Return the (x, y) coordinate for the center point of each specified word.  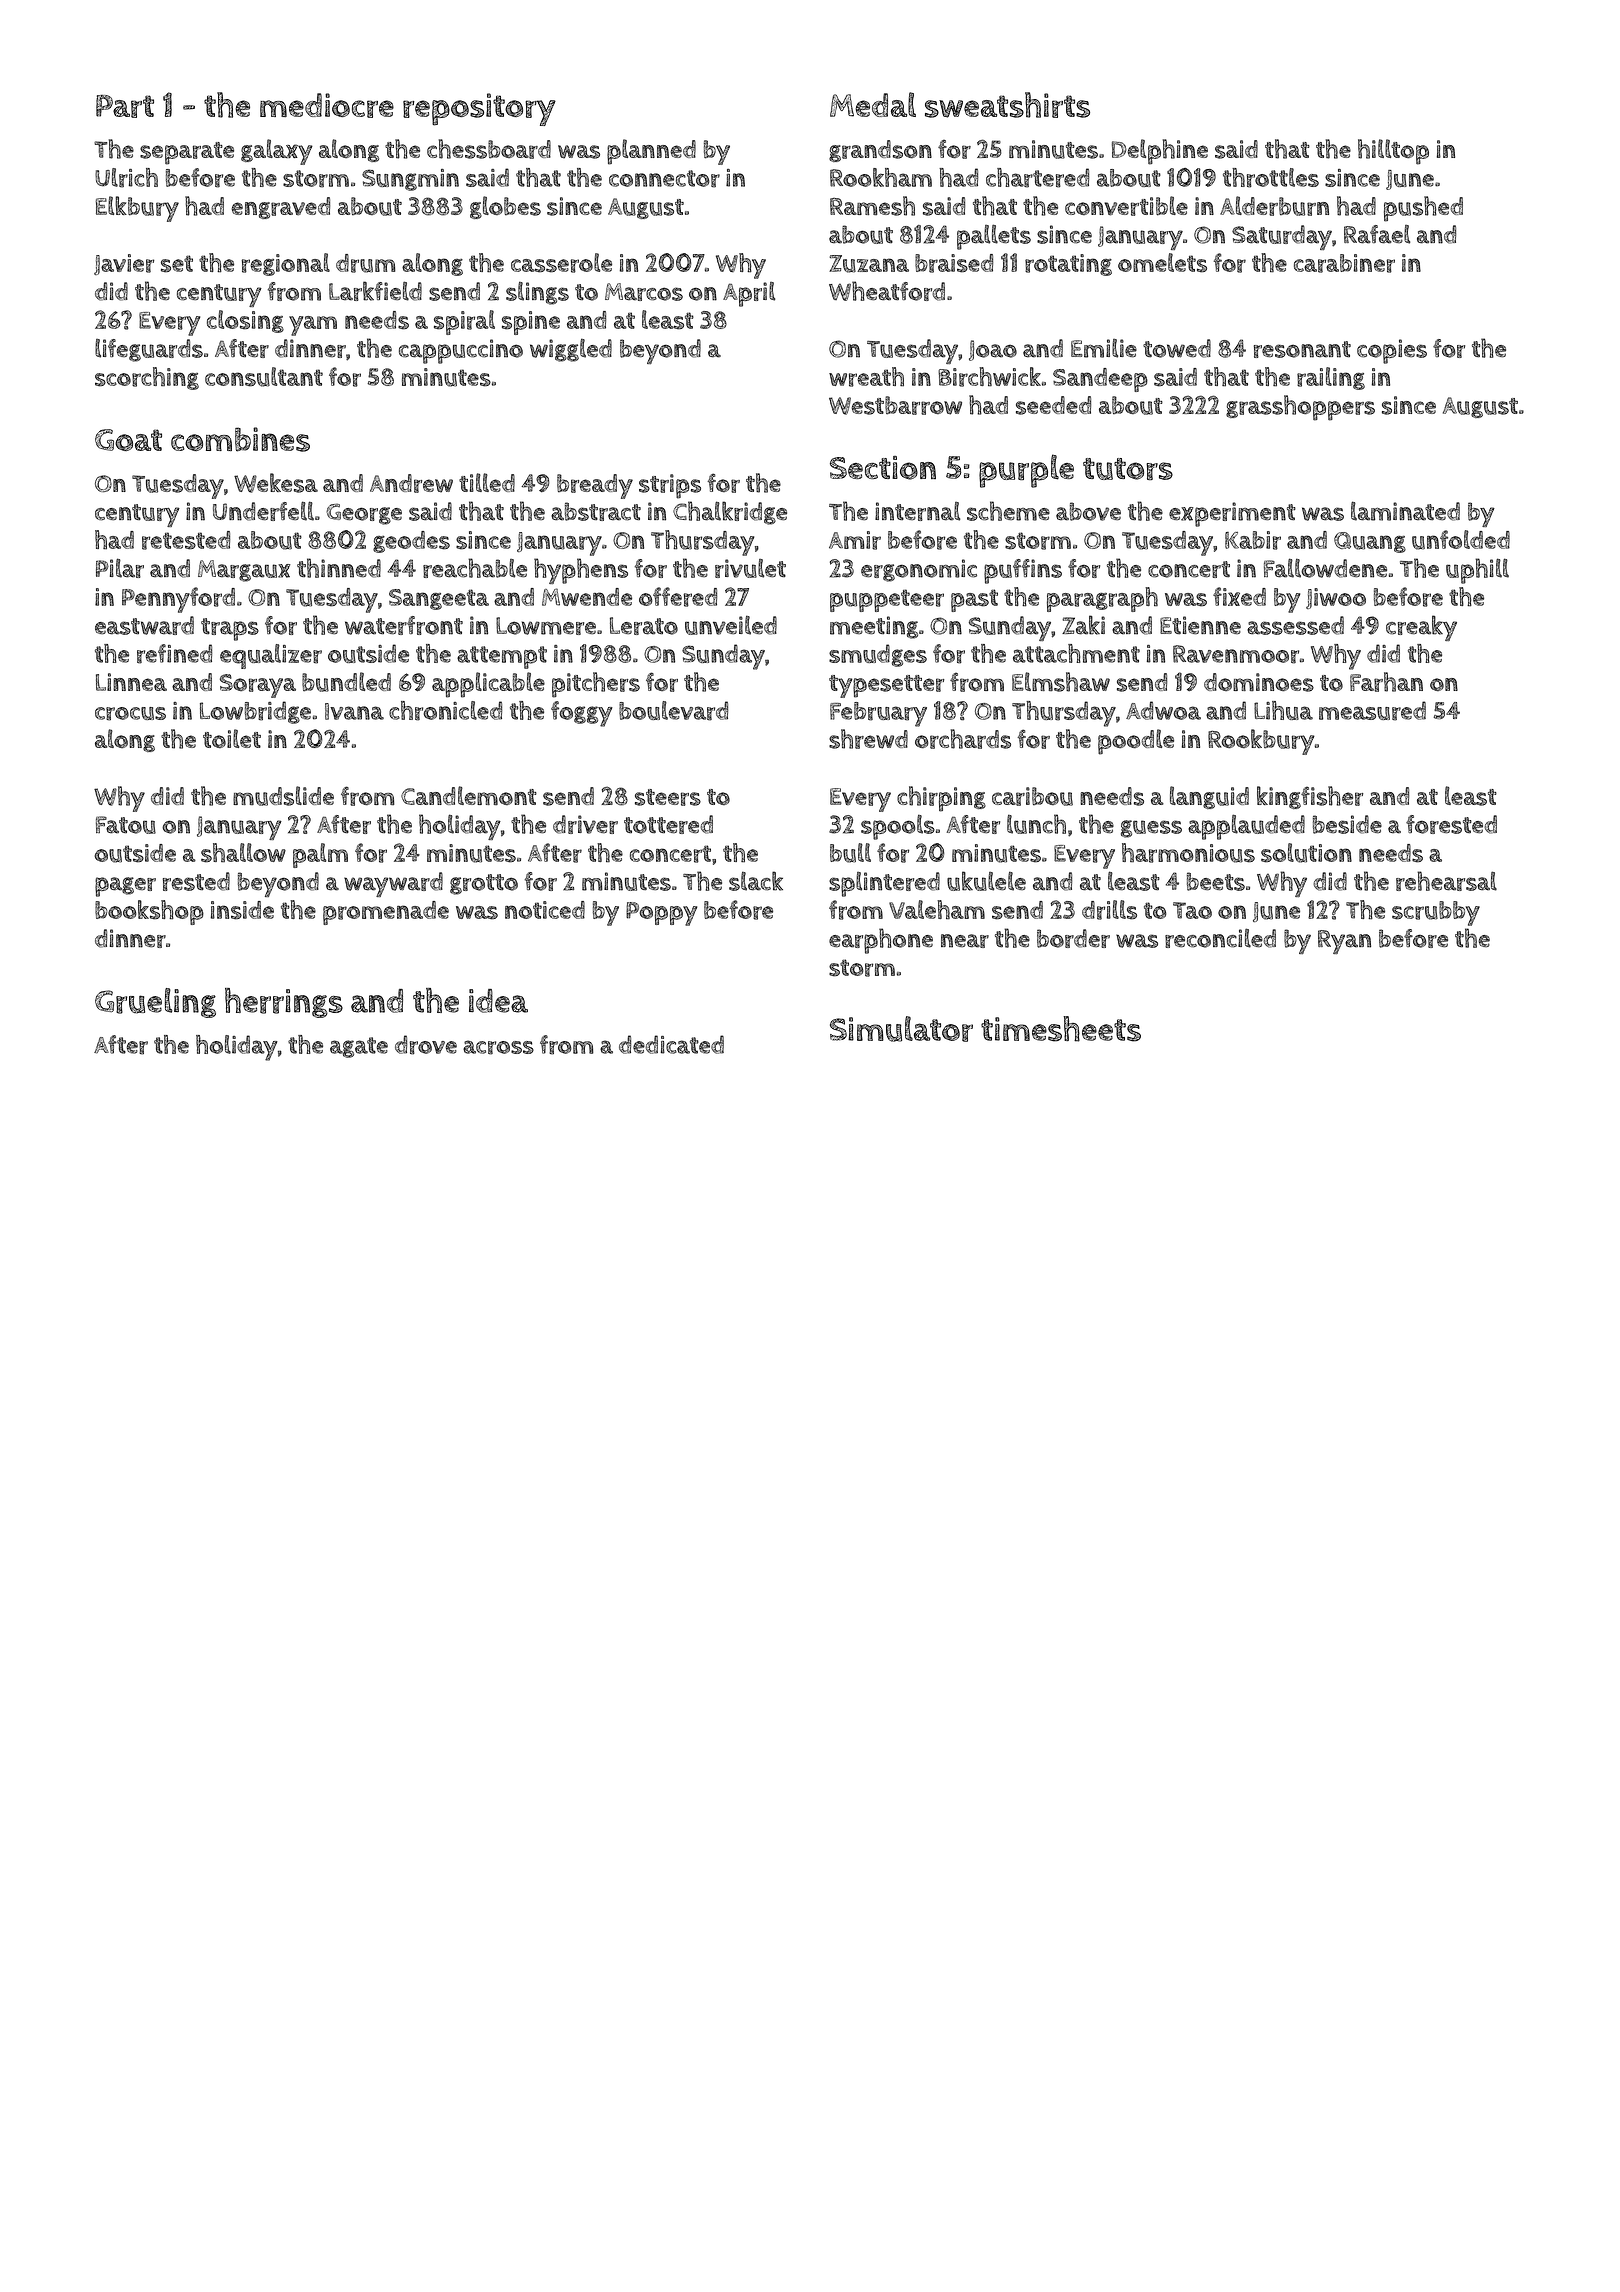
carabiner (1344, 263)
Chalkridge (730, 513)
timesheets (1061, 1029)
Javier (124, 264)
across (498, 1047)
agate (359, 1047)
